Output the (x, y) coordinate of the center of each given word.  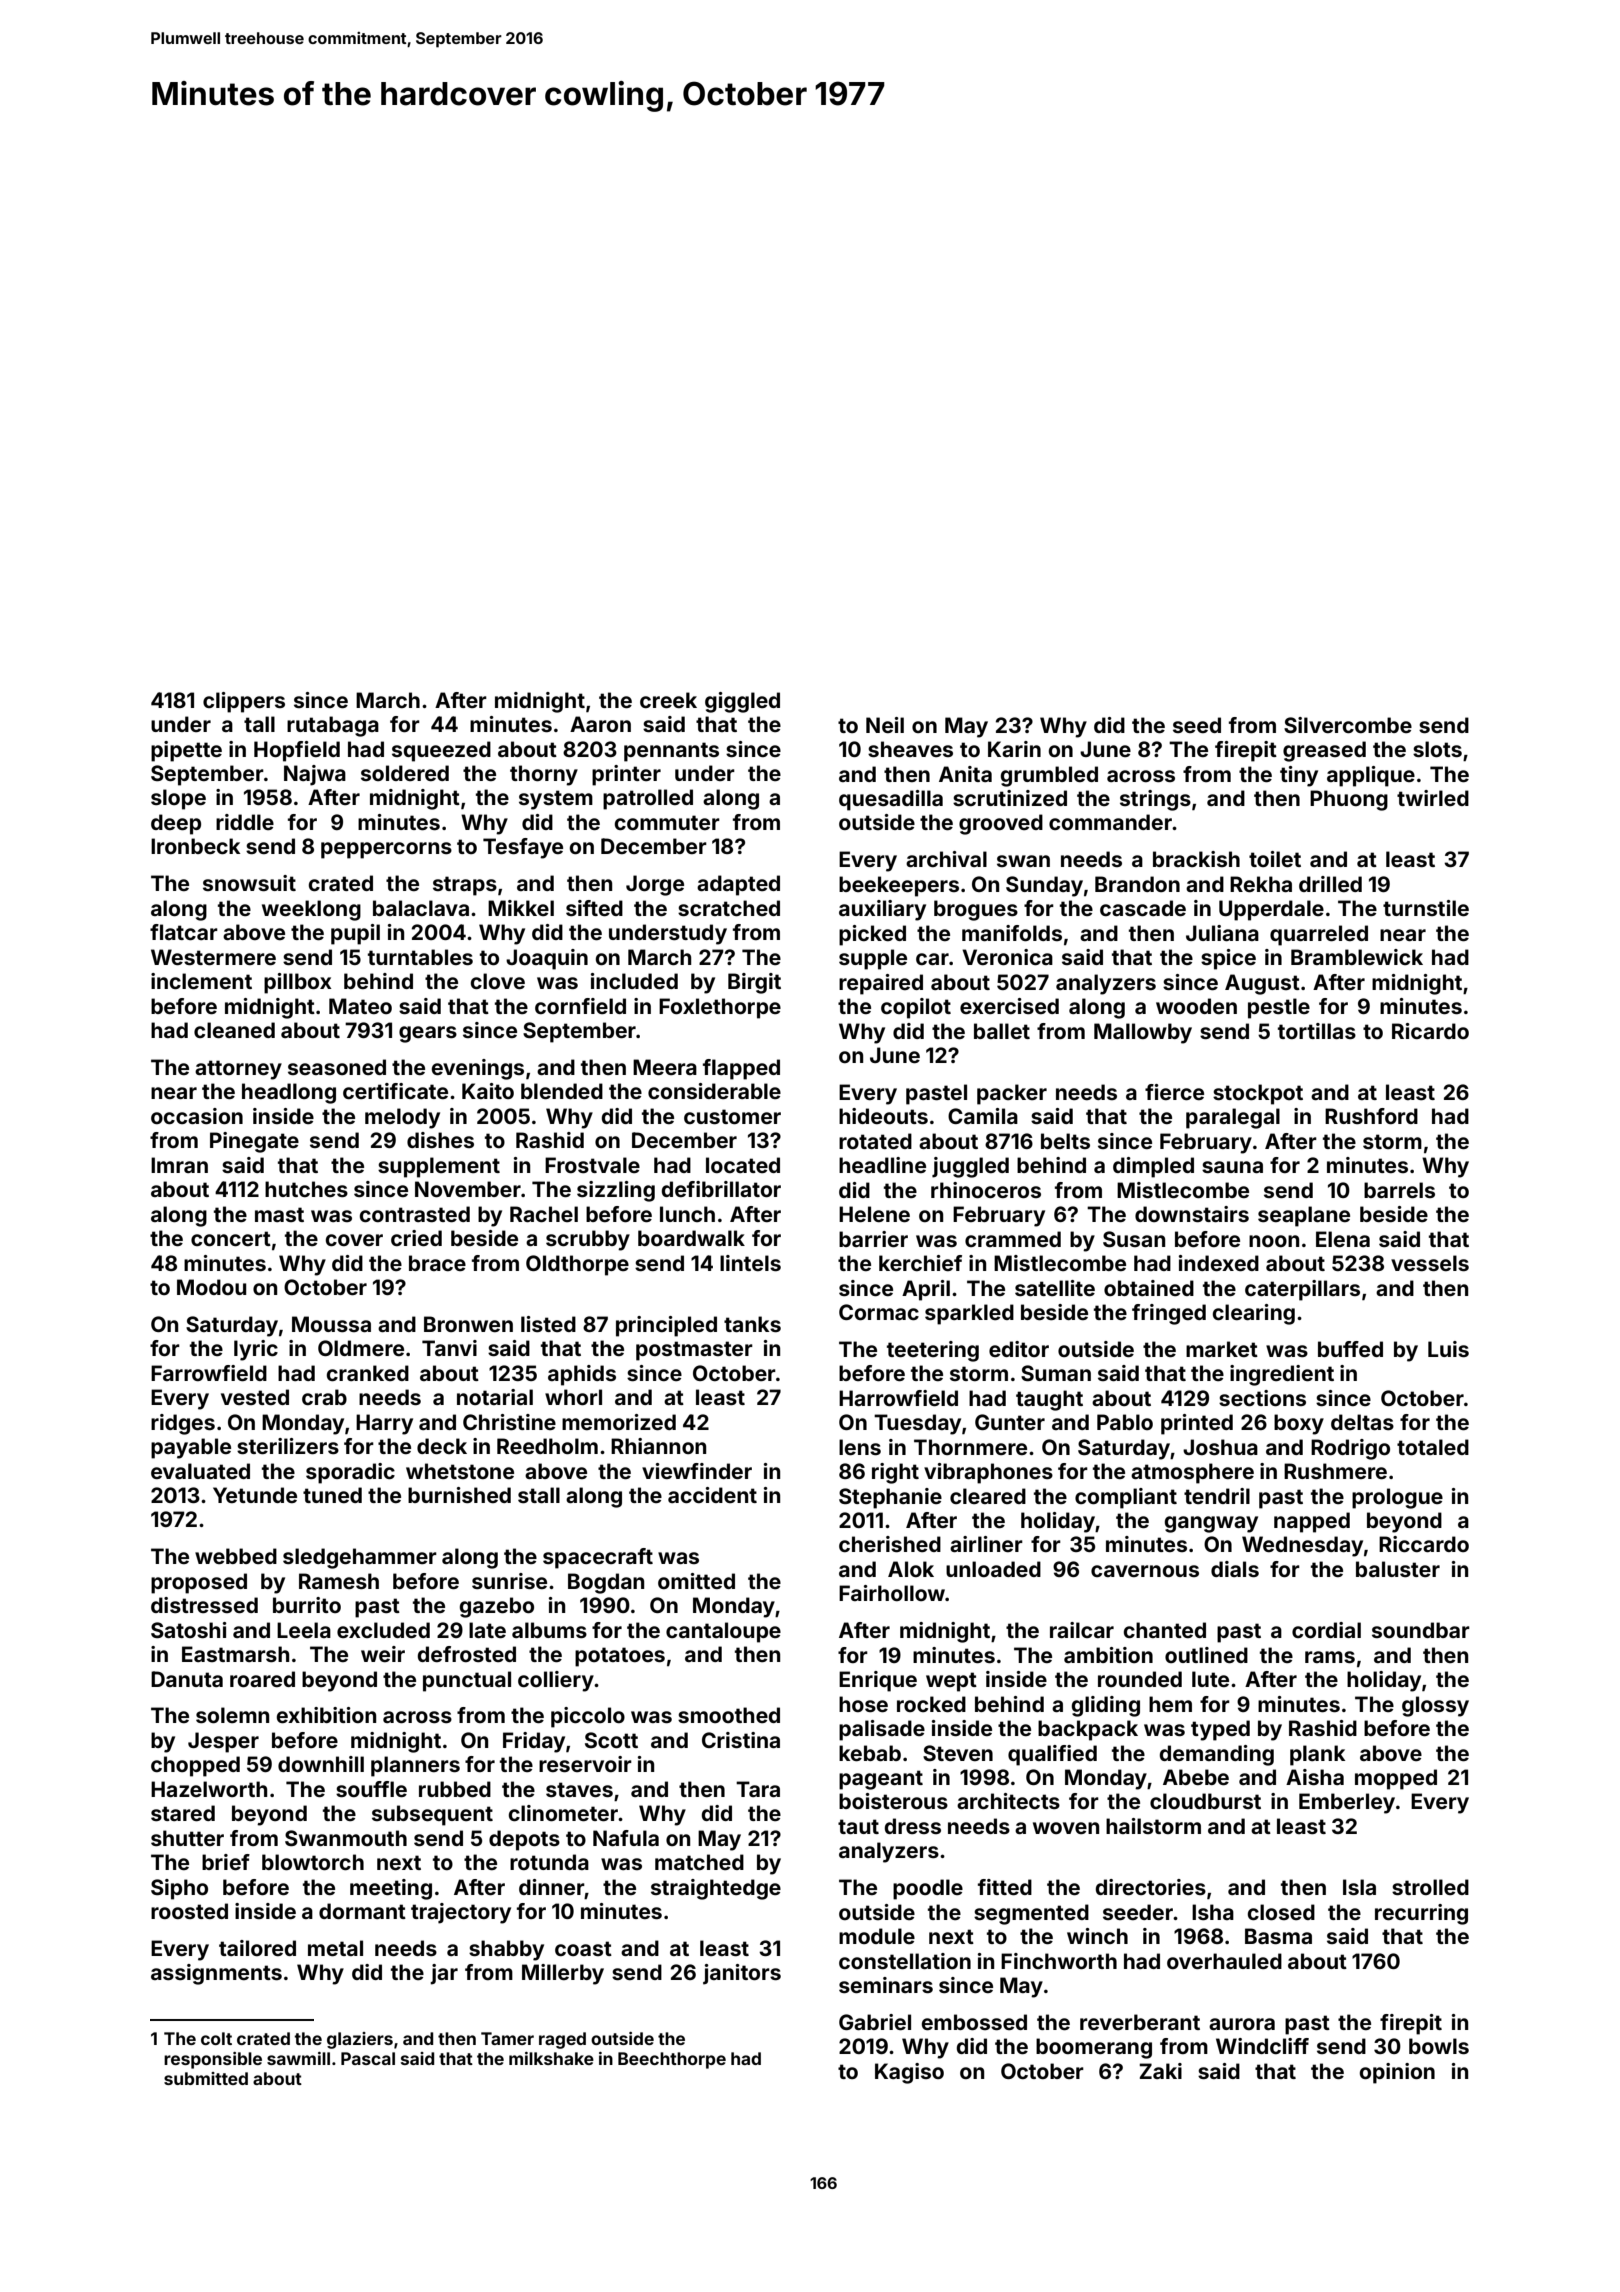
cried (416, 1238)
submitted (206, 2078)
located (743, 1165)
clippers (244, 702)
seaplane (1304, 1216)
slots (1437, 749)
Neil (885, 725)
